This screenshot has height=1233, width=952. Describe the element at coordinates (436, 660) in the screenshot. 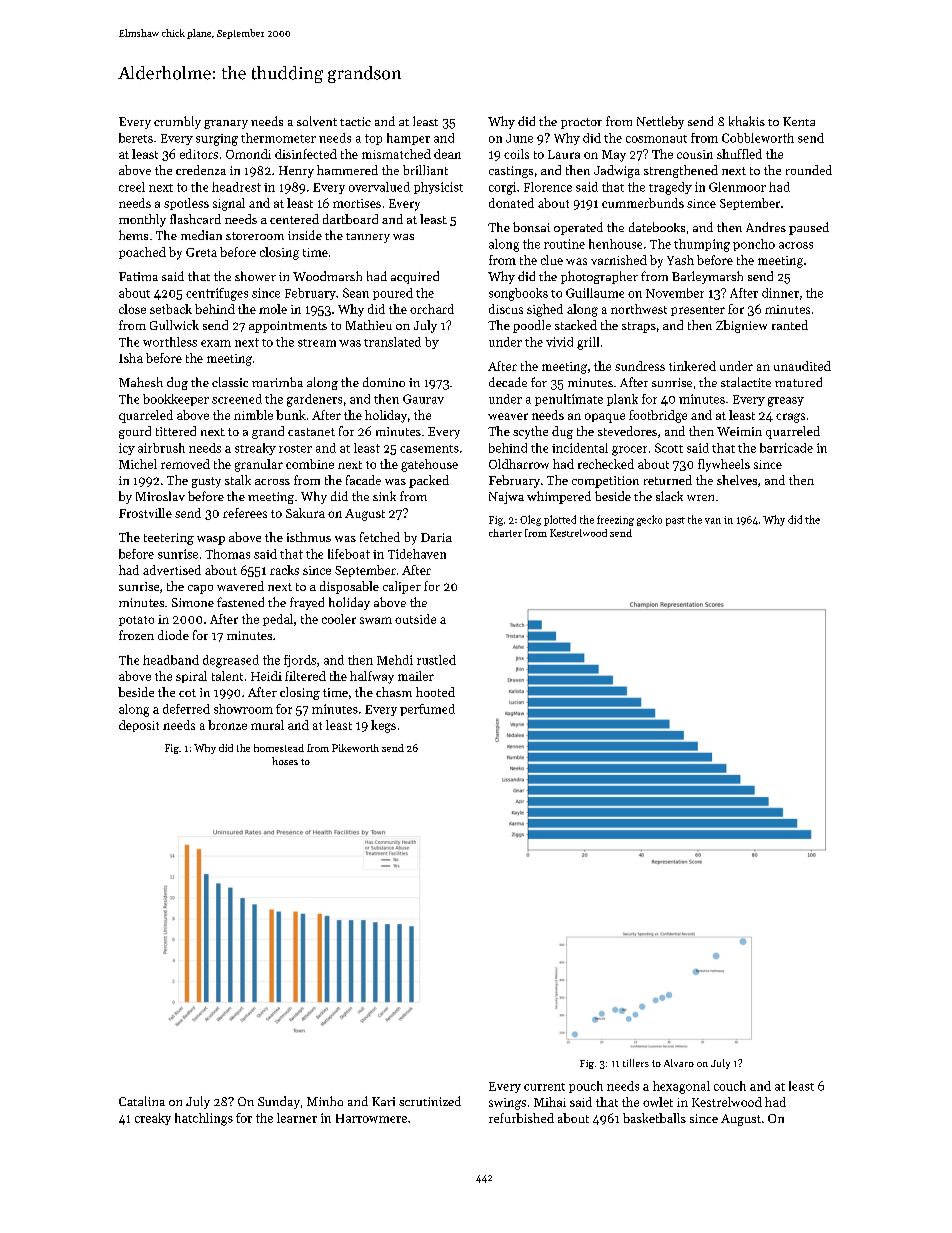

I see `rustled` at that location.
